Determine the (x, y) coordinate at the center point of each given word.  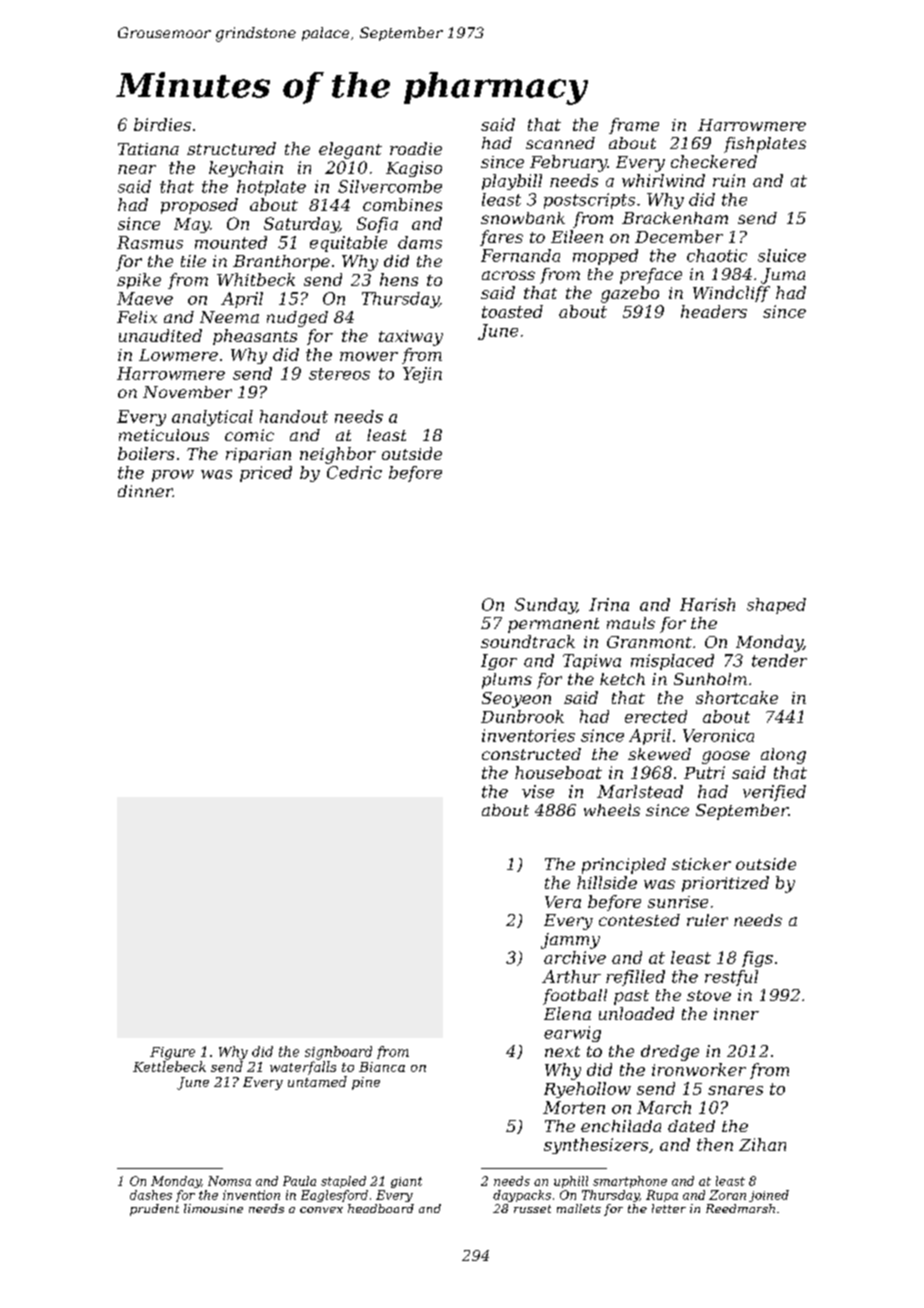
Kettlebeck (169, 1066)
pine (366, 1083)
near (137, 169)
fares (501, 238)
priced (266, 474)
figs (757, 959)
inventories (528, 735)
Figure (172, 1053)
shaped (776, 606)
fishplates (765, 145)
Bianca (382, 1067)
